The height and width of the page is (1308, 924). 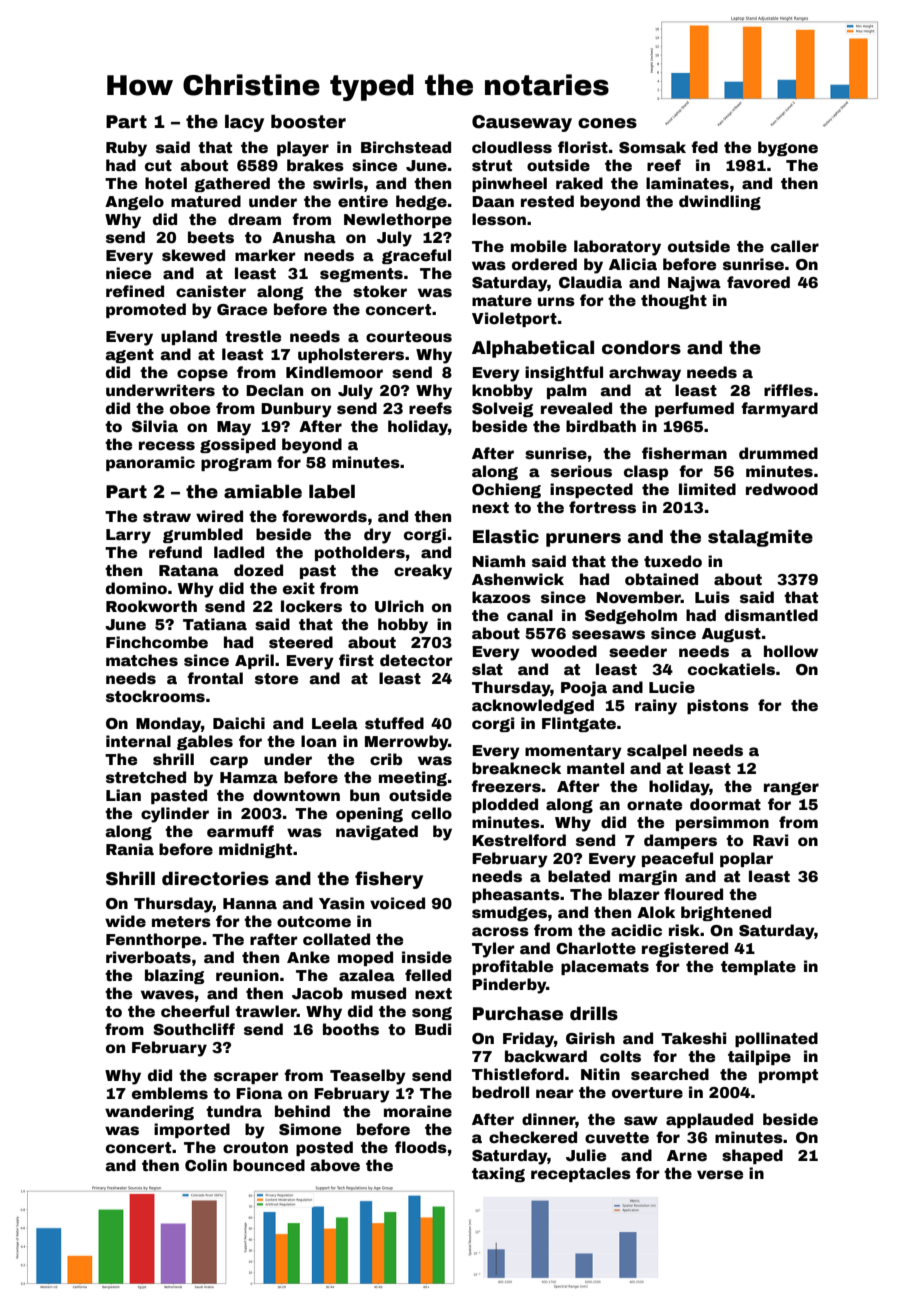 What do you see at coordinates (594, 1013) in the page?
I see `drills` at bounding box center [594, 1013].
